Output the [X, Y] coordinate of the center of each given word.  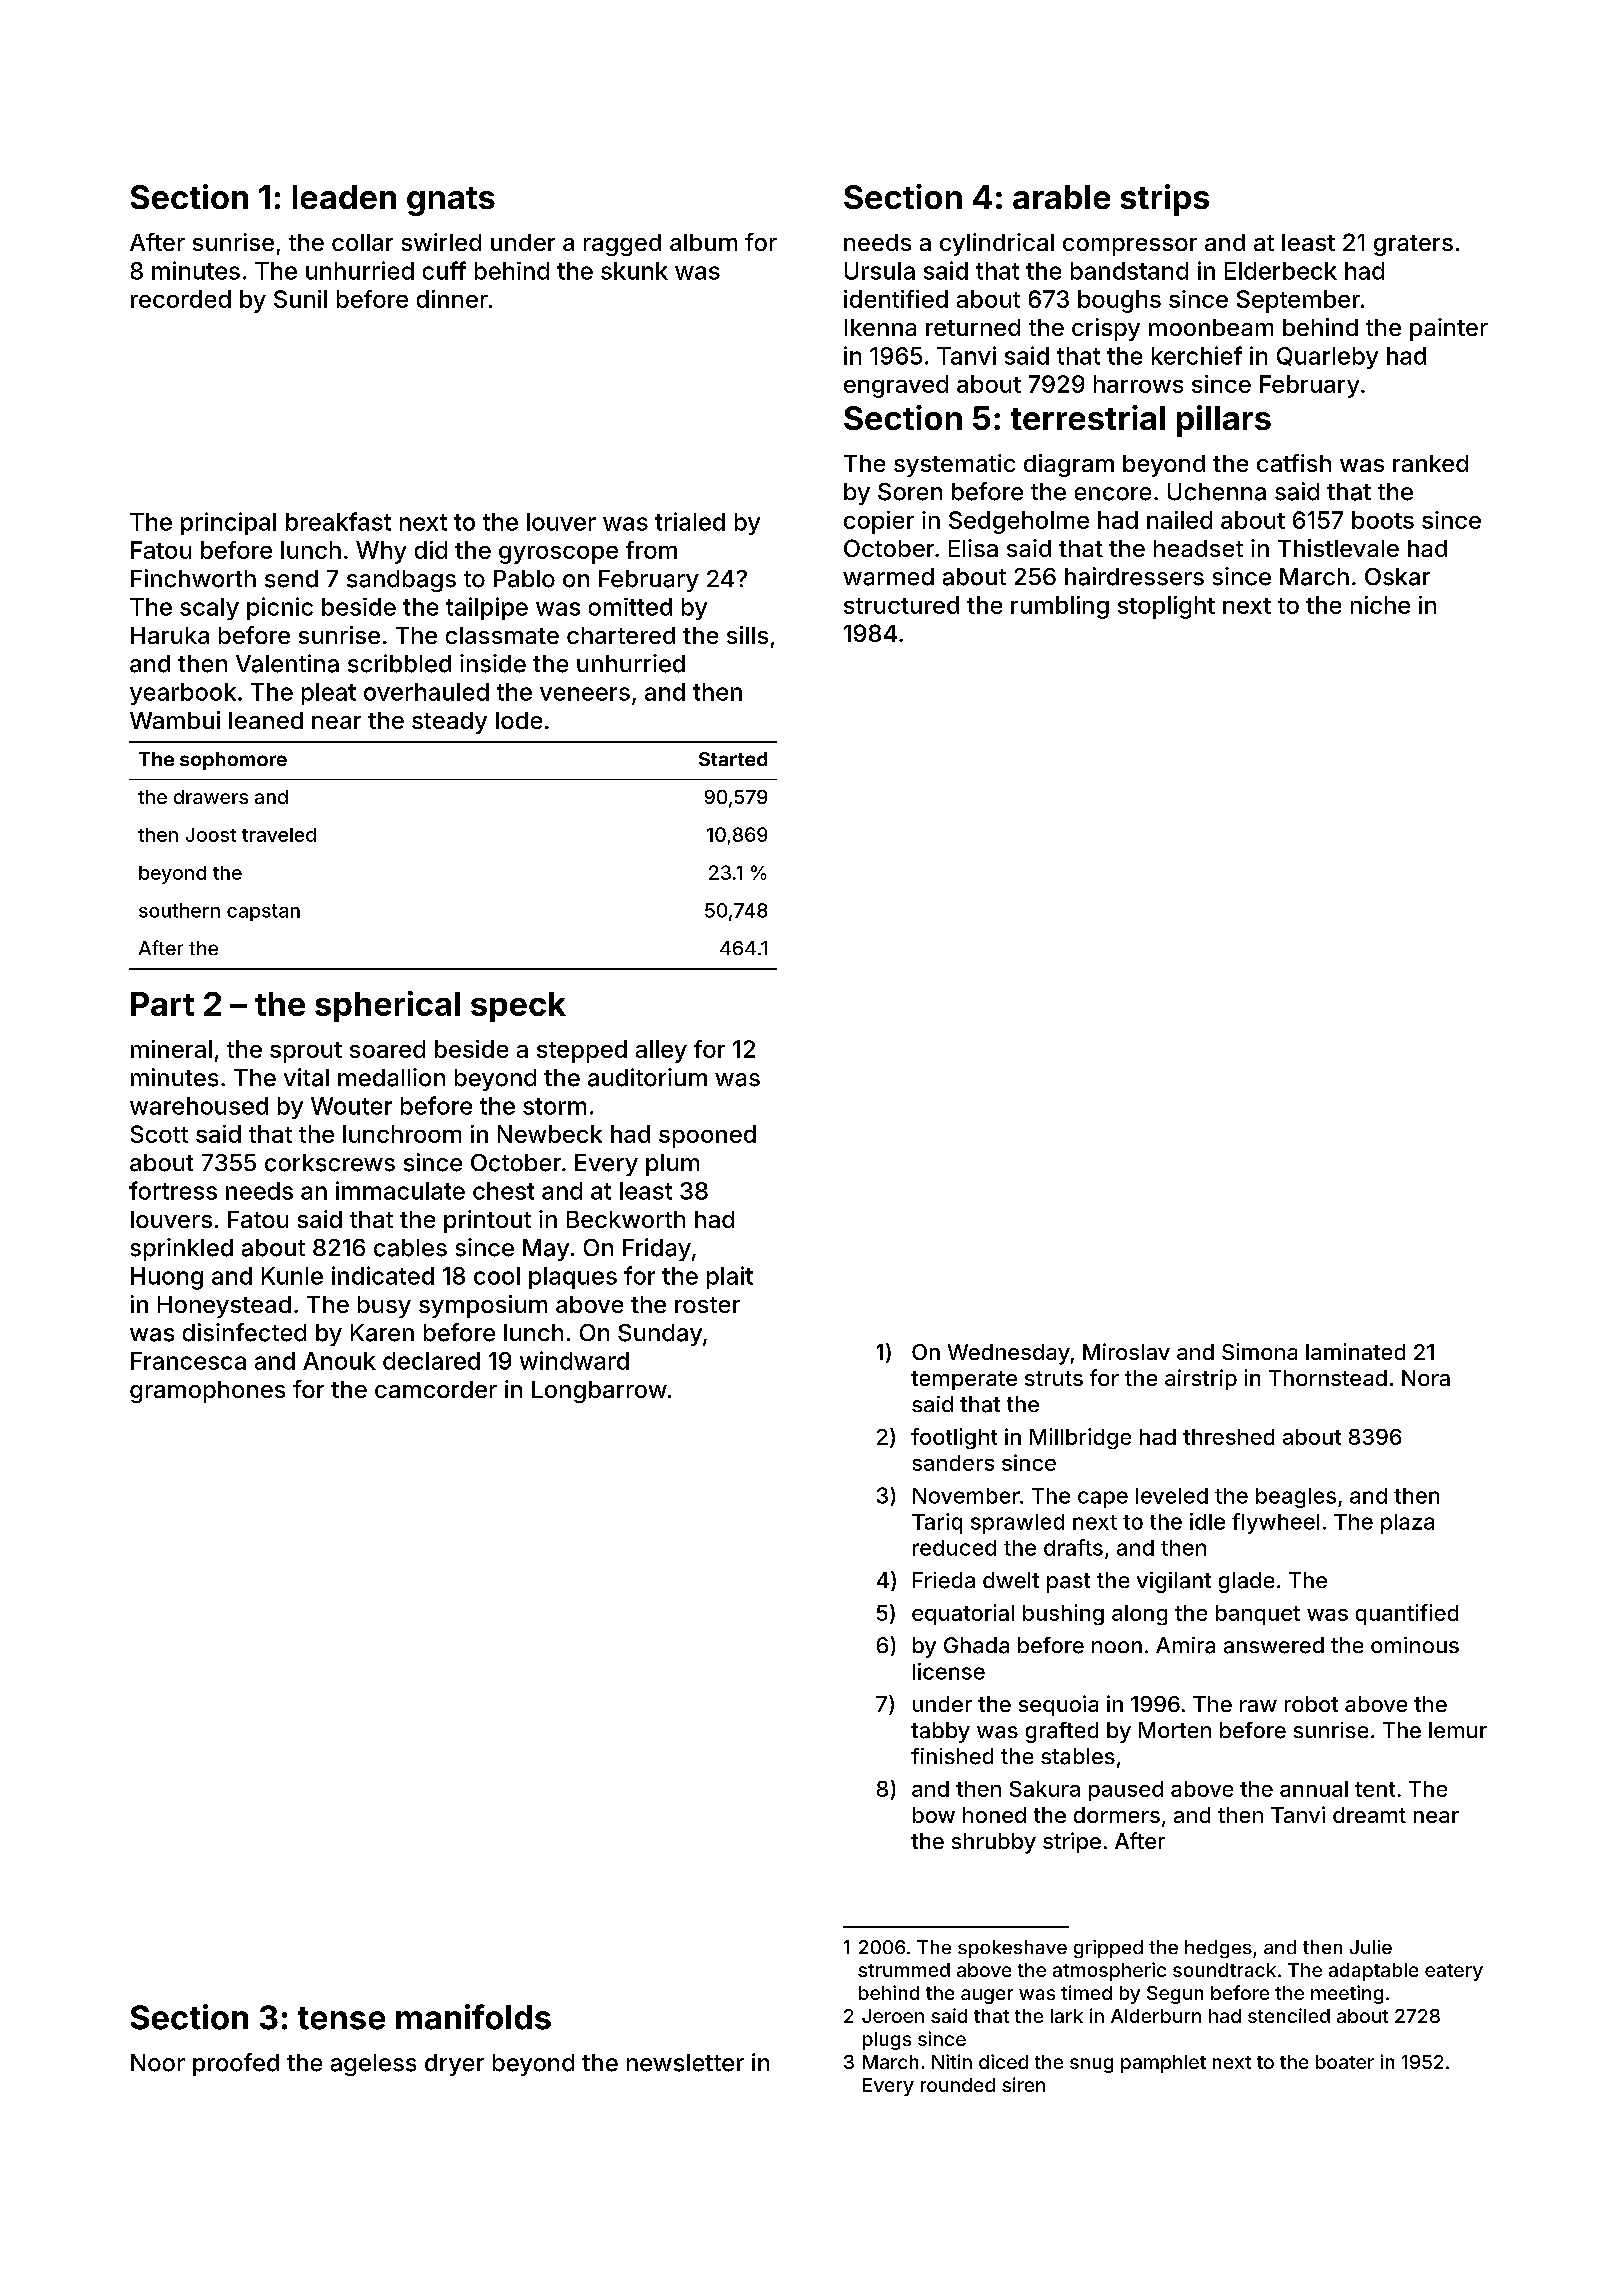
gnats [451, 201]
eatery [1454, 1972]
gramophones [207, 1392]
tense [341, 2018]
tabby [940, 1732]
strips [1165, 200]
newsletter [685, 2063]
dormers [1117, 1815]
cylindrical [997, 244]
